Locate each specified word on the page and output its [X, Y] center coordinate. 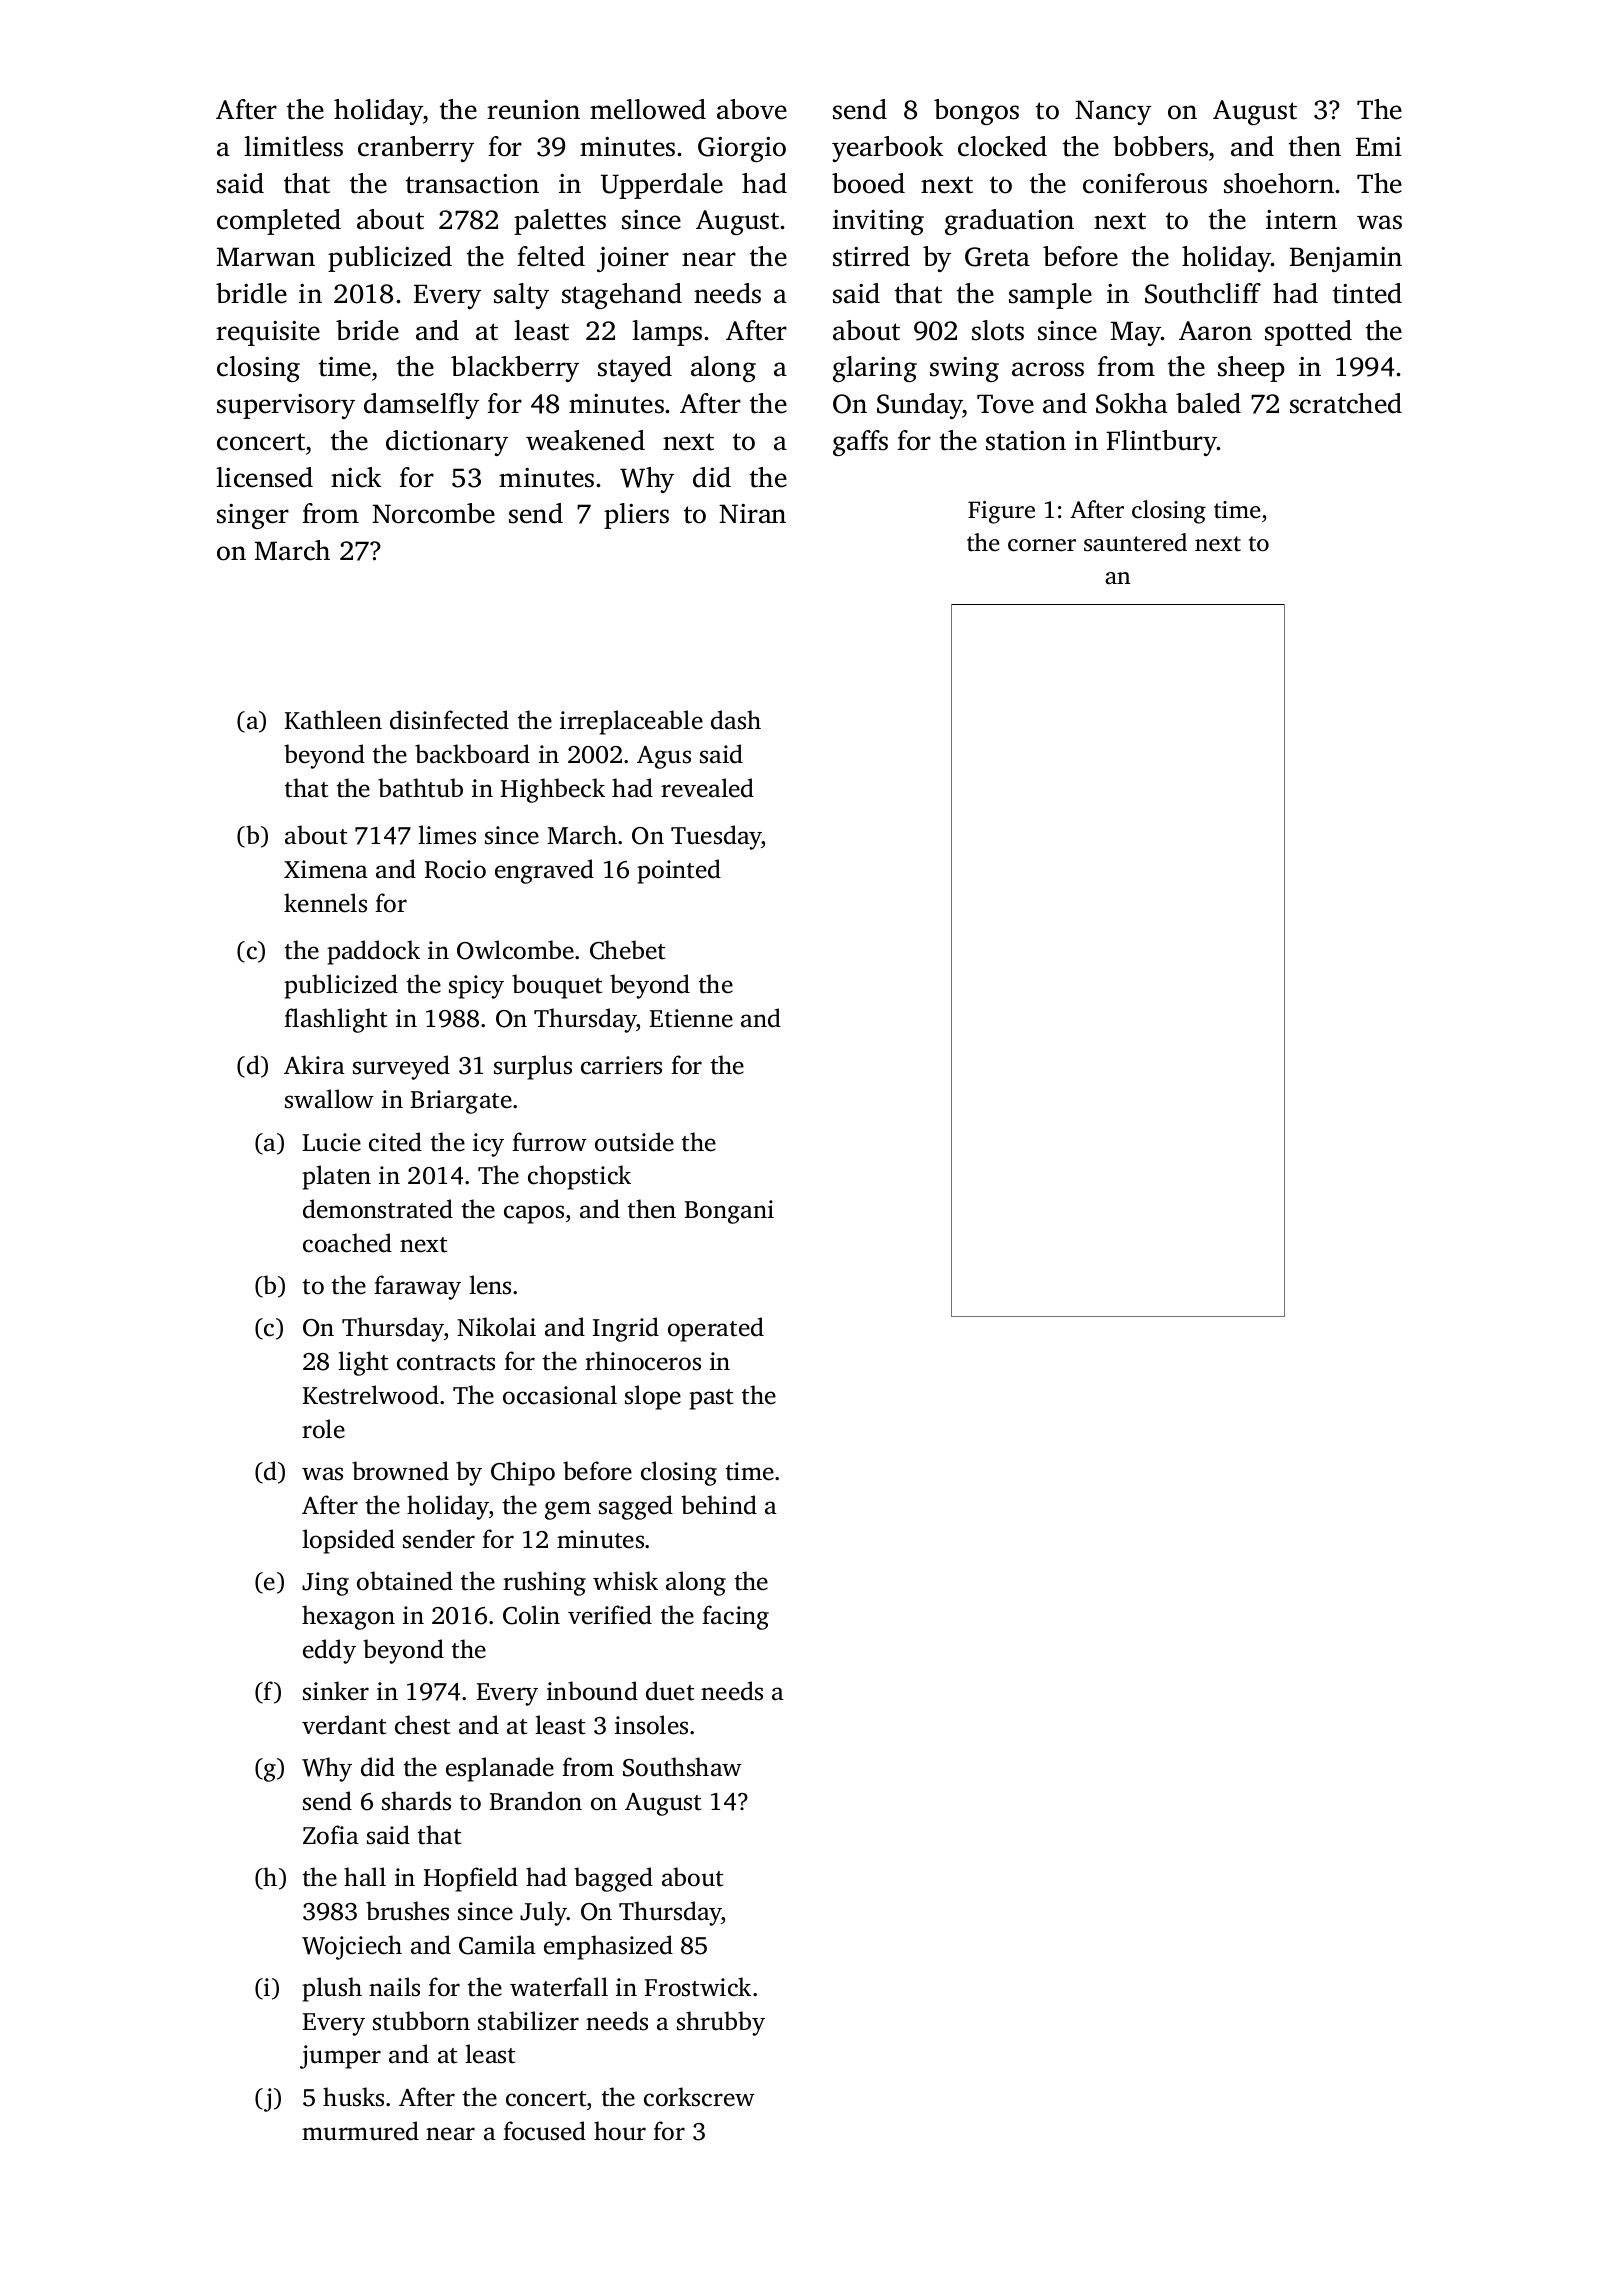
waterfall [559, 1987]
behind [719, 1505]
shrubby [721, 2023]
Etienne [691, 1018]
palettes [560, 222]
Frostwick [697, 1987]
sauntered [1135, 542]
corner [1042, 545]
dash [736, 720]
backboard [472, 754]
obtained [405, 1581]
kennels [325, 903]
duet [670, 1691]
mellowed [648, 109]
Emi [1379, 146]
